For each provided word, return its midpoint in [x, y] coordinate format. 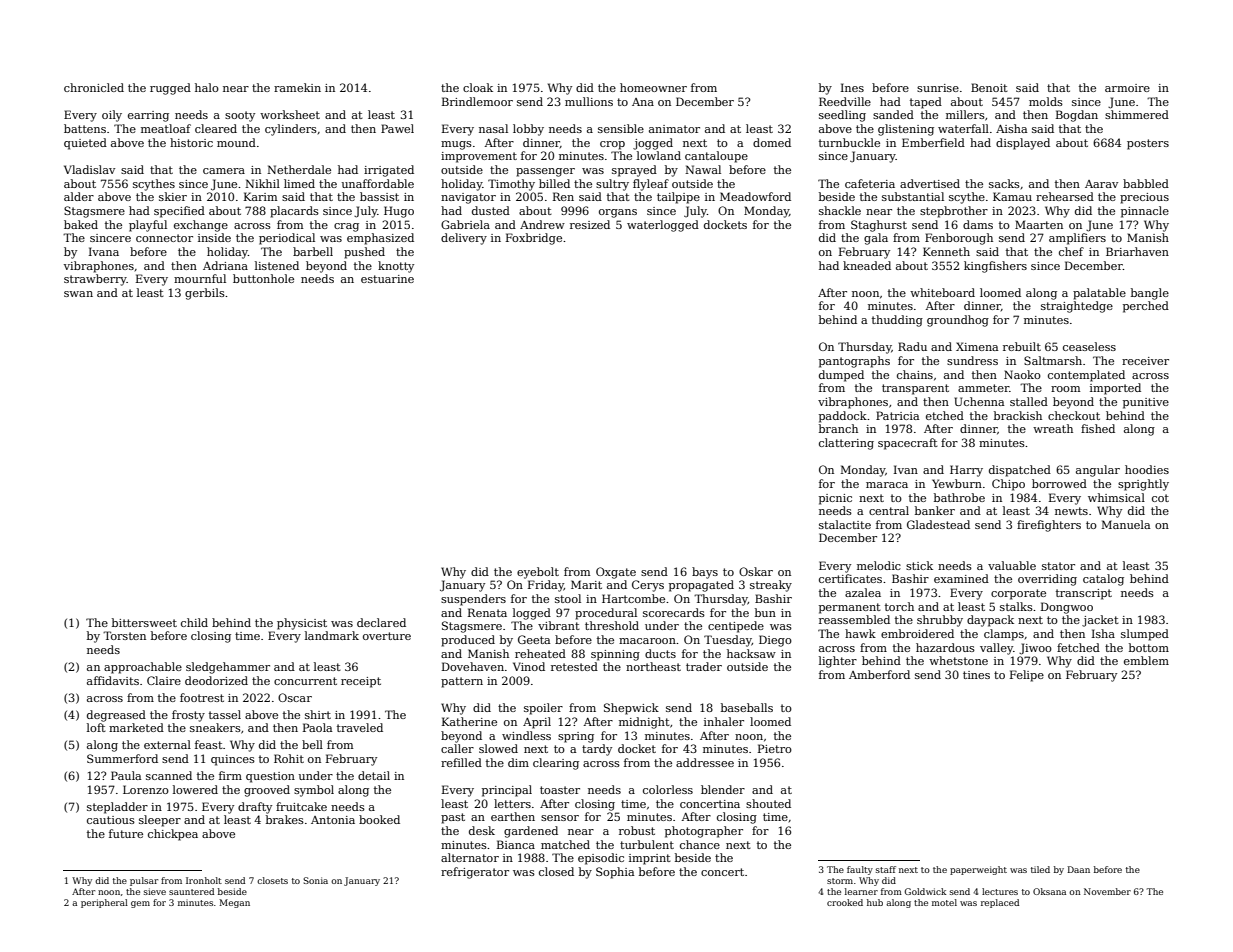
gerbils [205, 294]
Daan [1078, 869]
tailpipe [678, 198]
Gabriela [465, 224]
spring [576, 737]
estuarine [387, 279]
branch [838, 428]
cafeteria [870, 183]
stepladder [117, 808]
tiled [1040, 869]
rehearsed [1065, 196]
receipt [361, 682]
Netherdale [299, 169]
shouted [768, 803]
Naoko [1022, 374]
